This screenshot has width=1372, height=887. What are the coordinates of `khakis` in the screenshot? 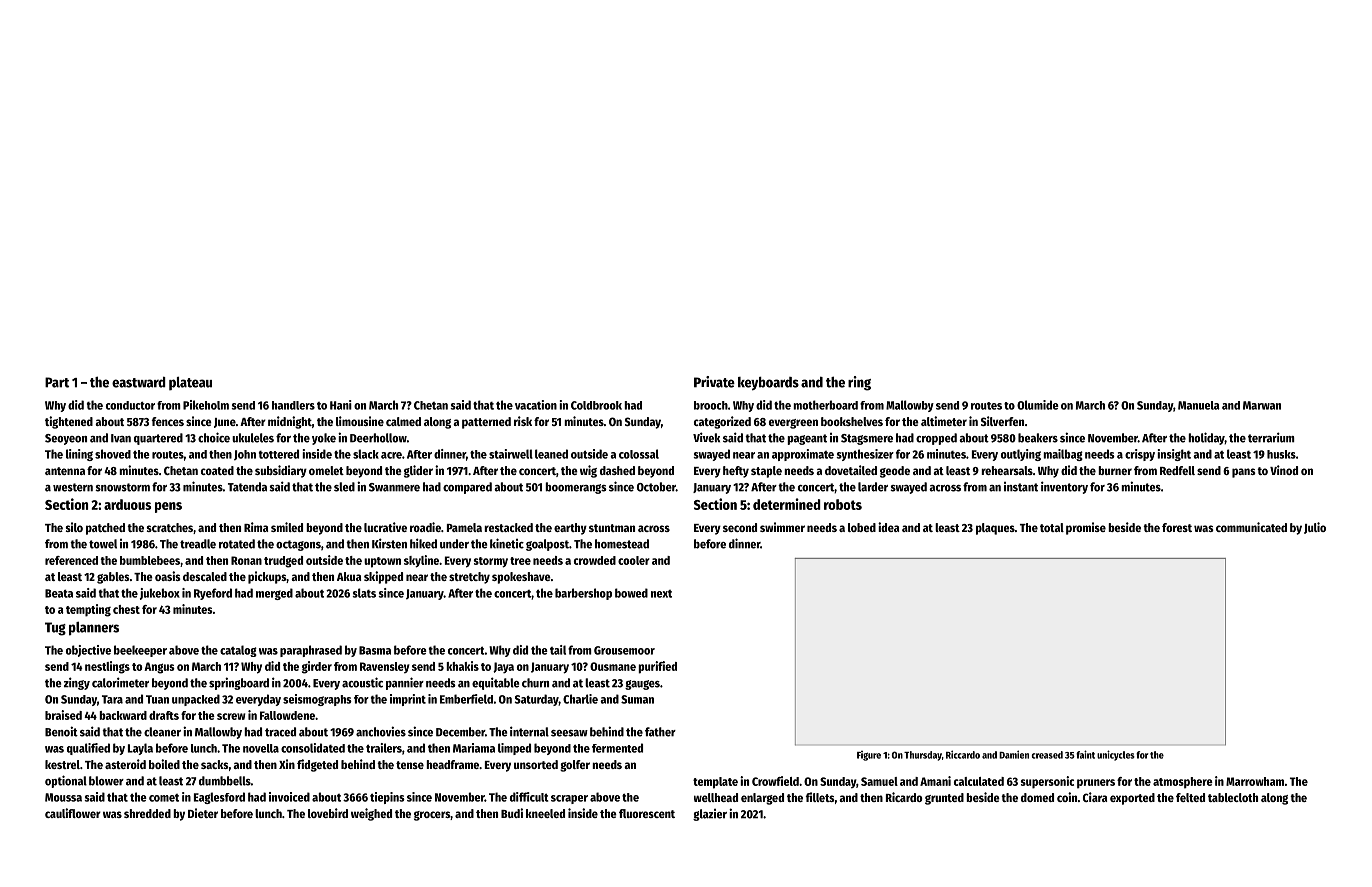 It's located at (462, 666).
